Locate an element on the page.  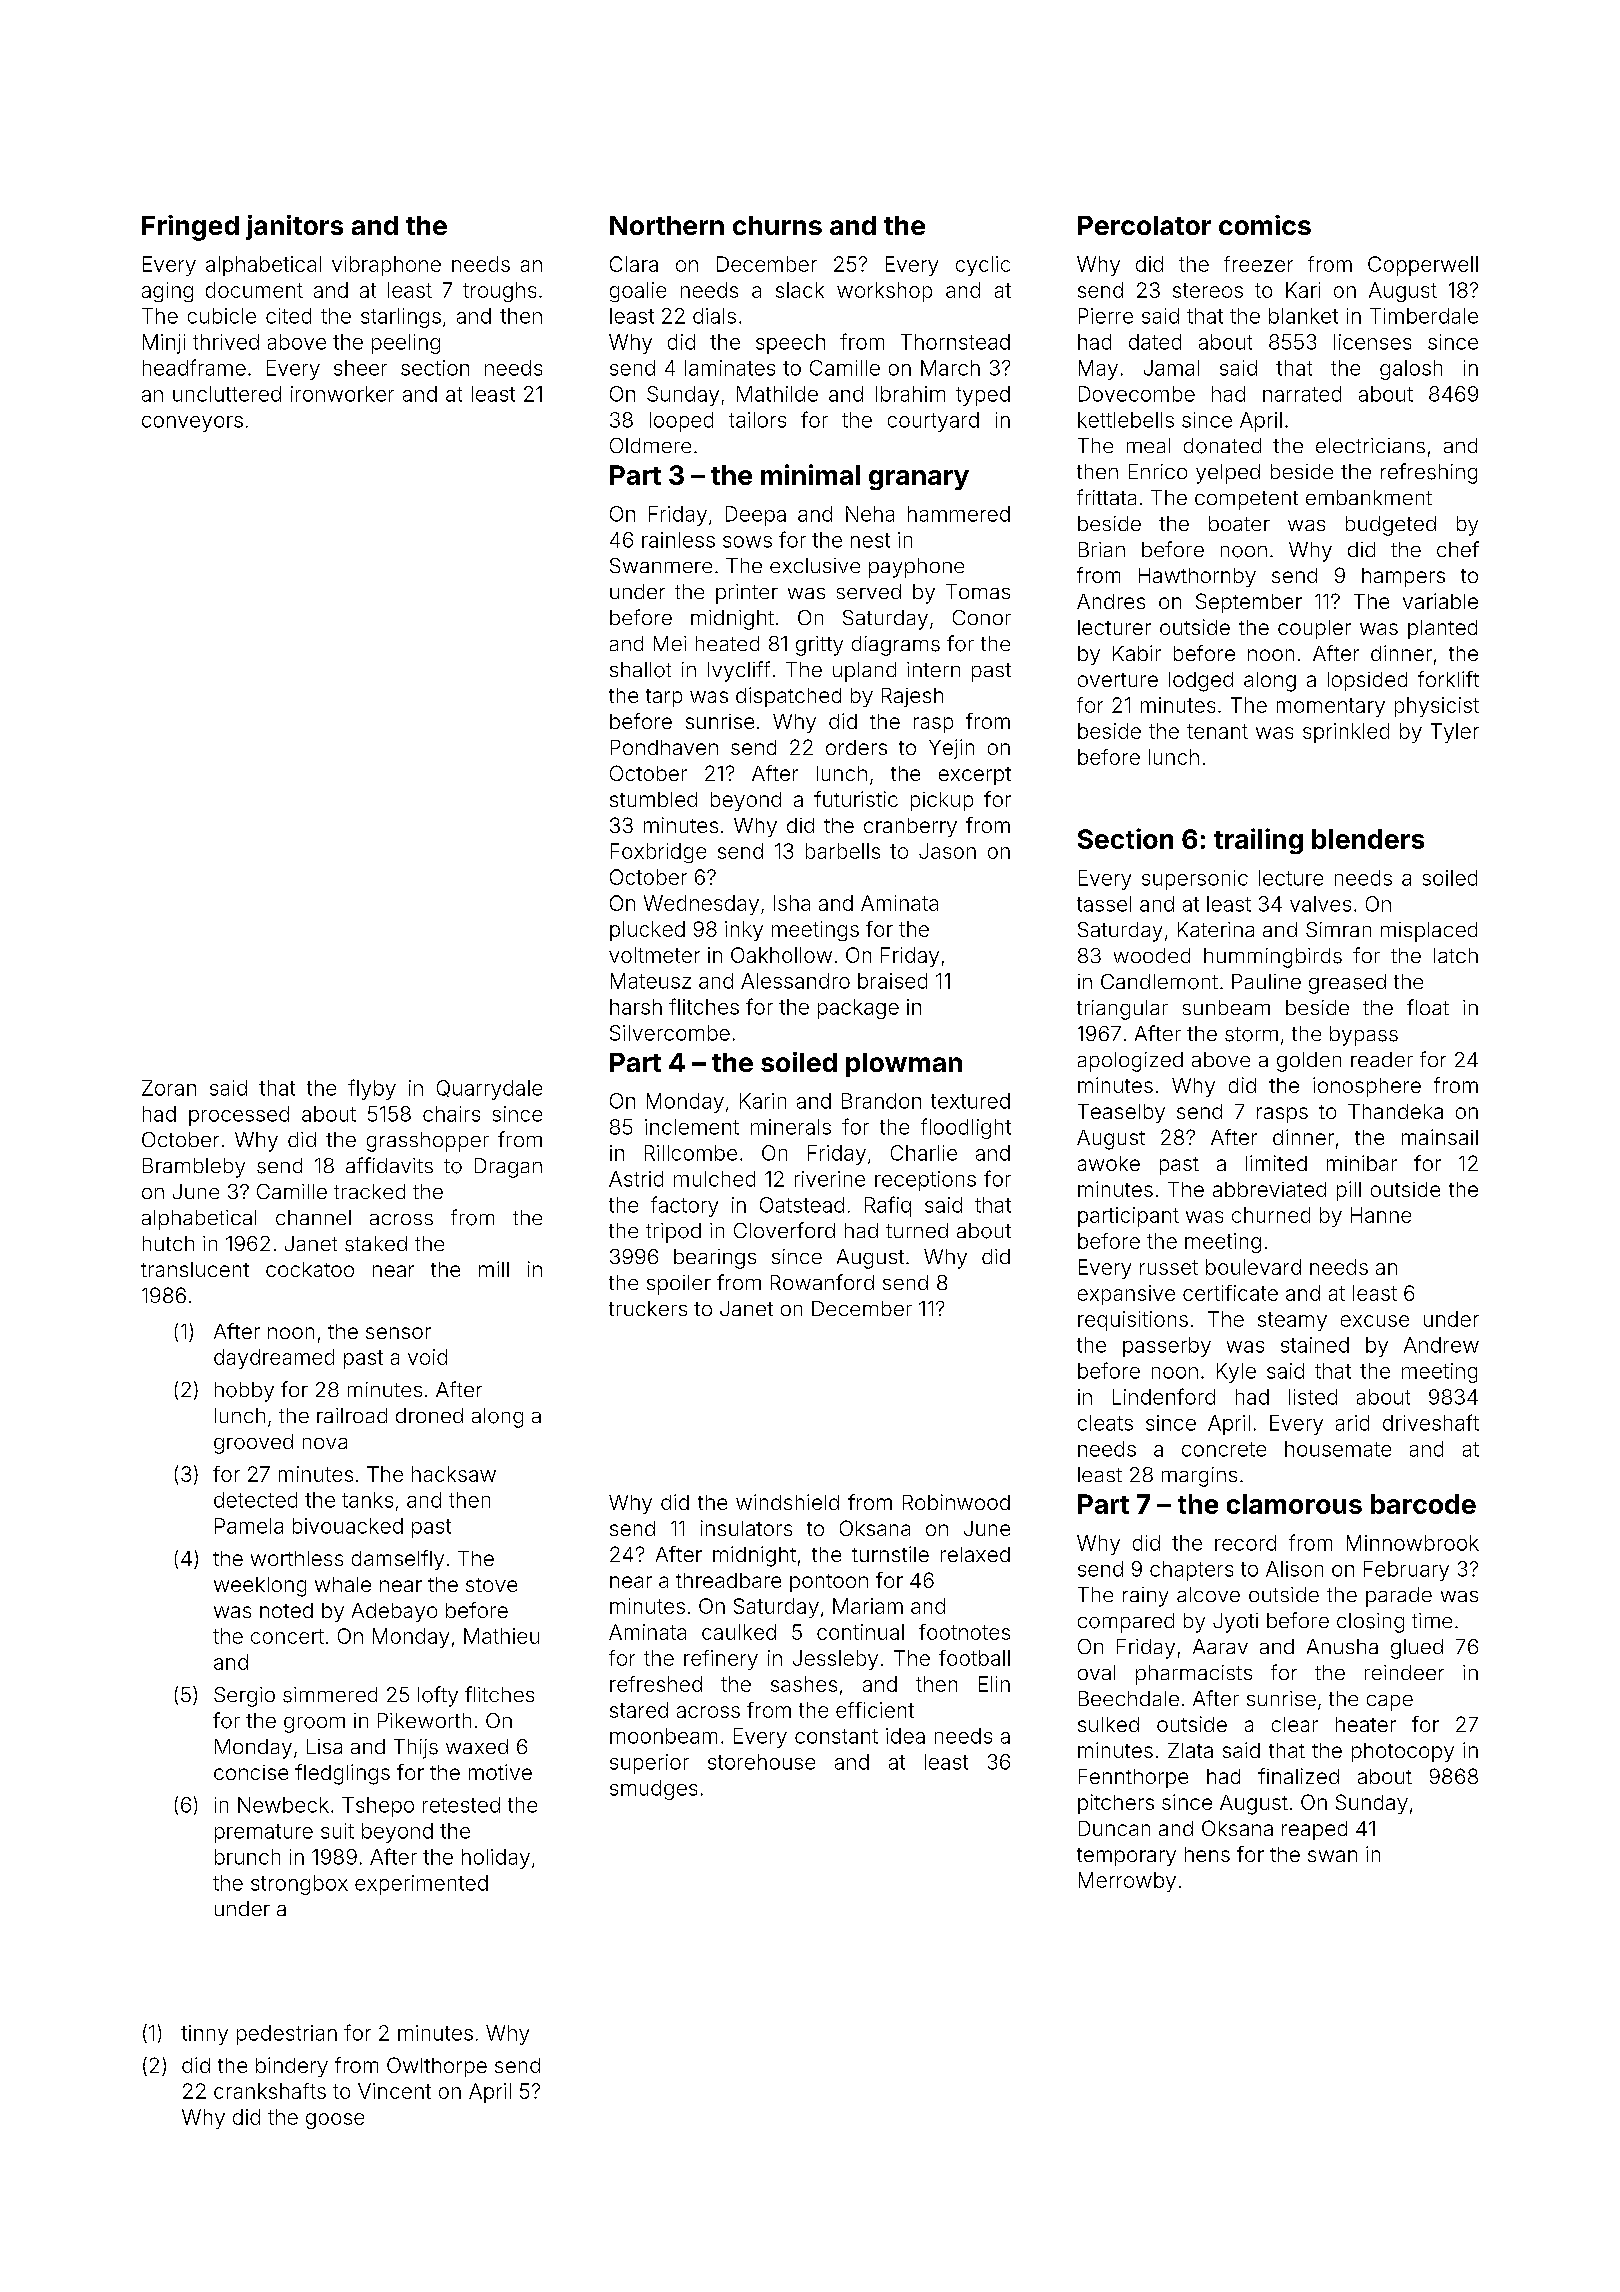
temporary is located at coordinates (1126, 1857).
